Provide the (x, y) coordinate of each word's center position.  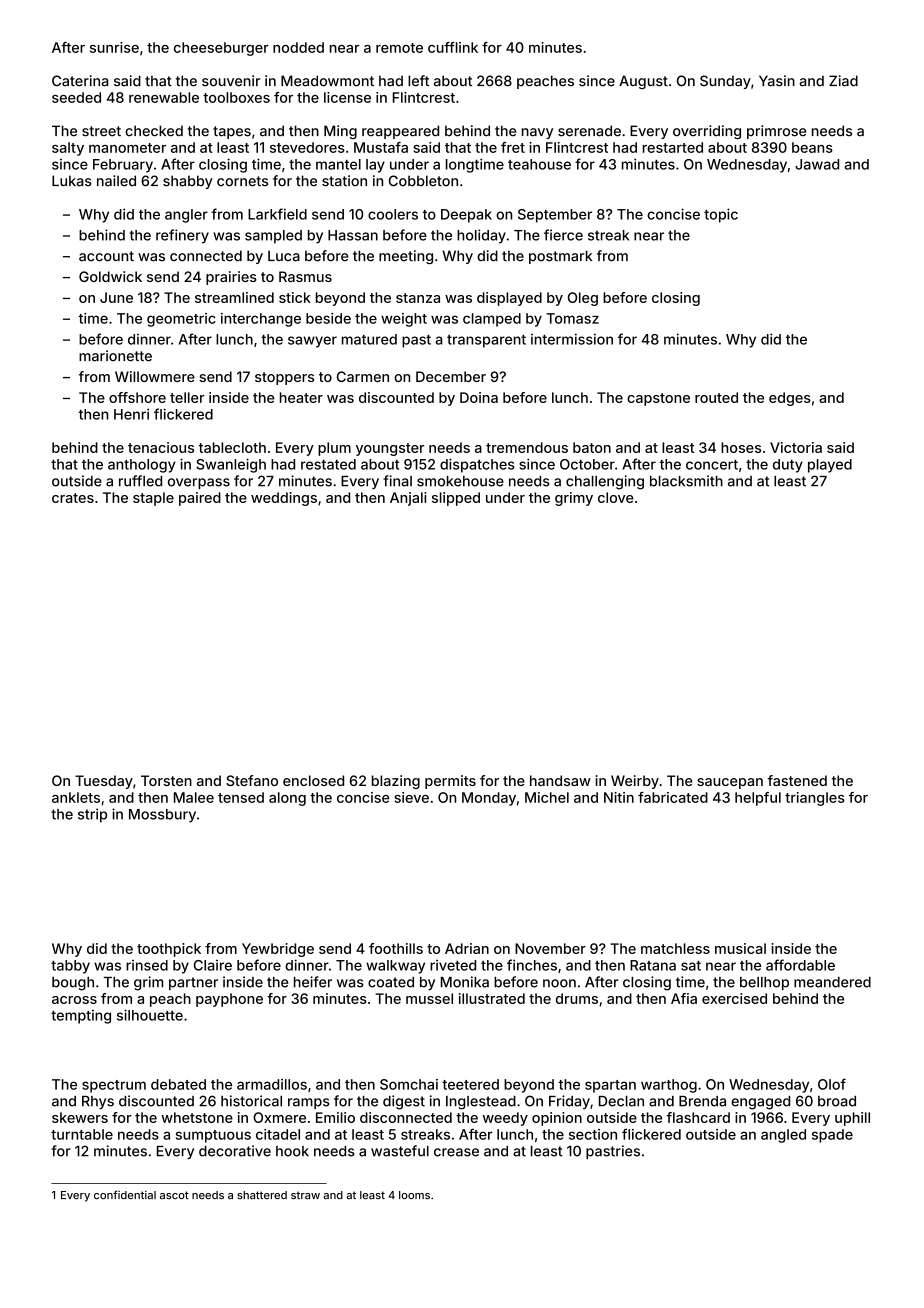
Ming (340, 132)
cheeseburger (221, 49)
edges (790, 399)
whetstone (197, 1117)
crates (73, 498)
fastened (797, 780)
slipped (456, 499)
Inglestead (481, 1103)
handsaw (560, 780)
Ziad (843, 81)
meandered (832, 982)
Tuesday (104, 782)
